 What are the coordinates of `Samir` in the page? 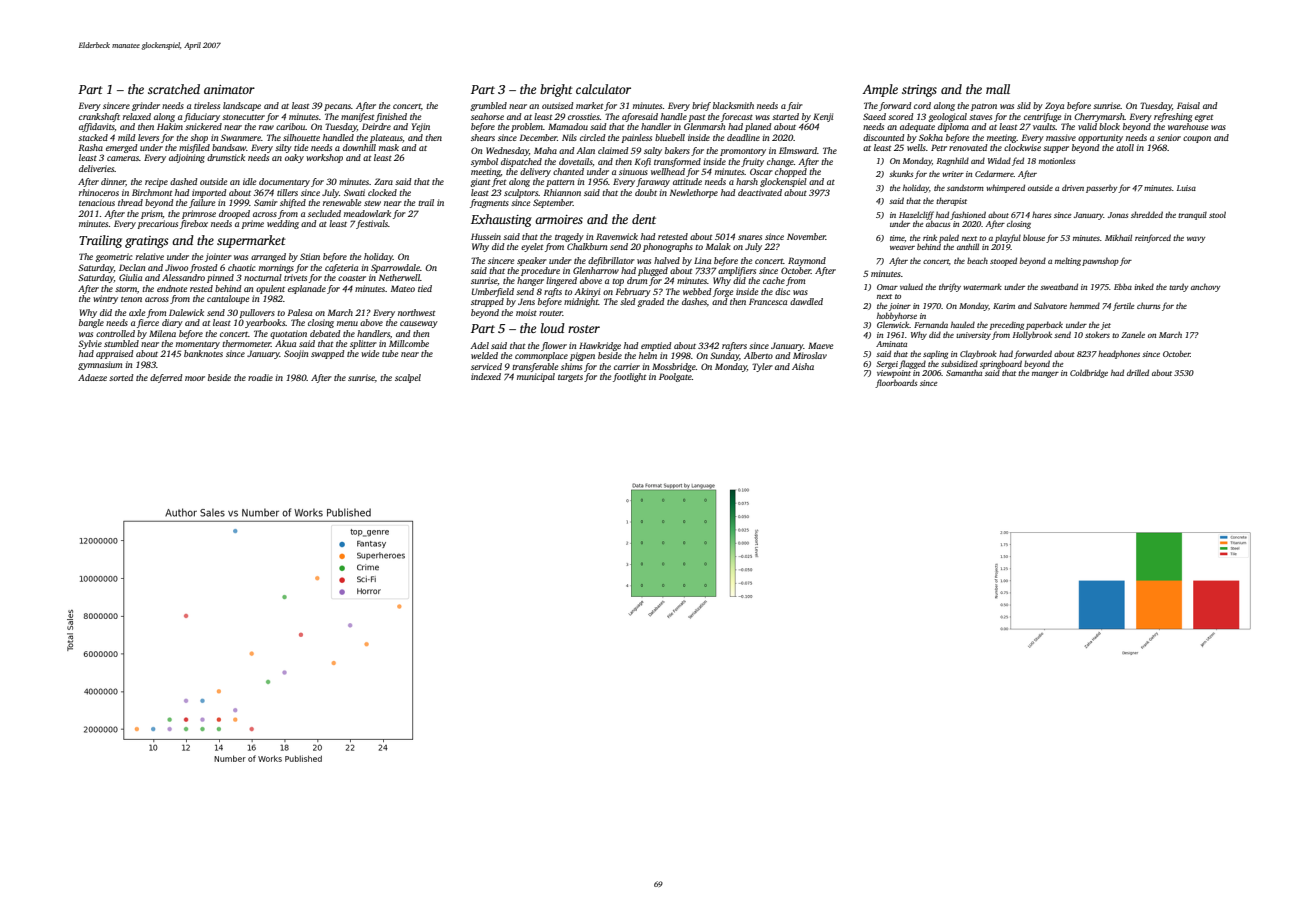 It's located at (266, 202).
